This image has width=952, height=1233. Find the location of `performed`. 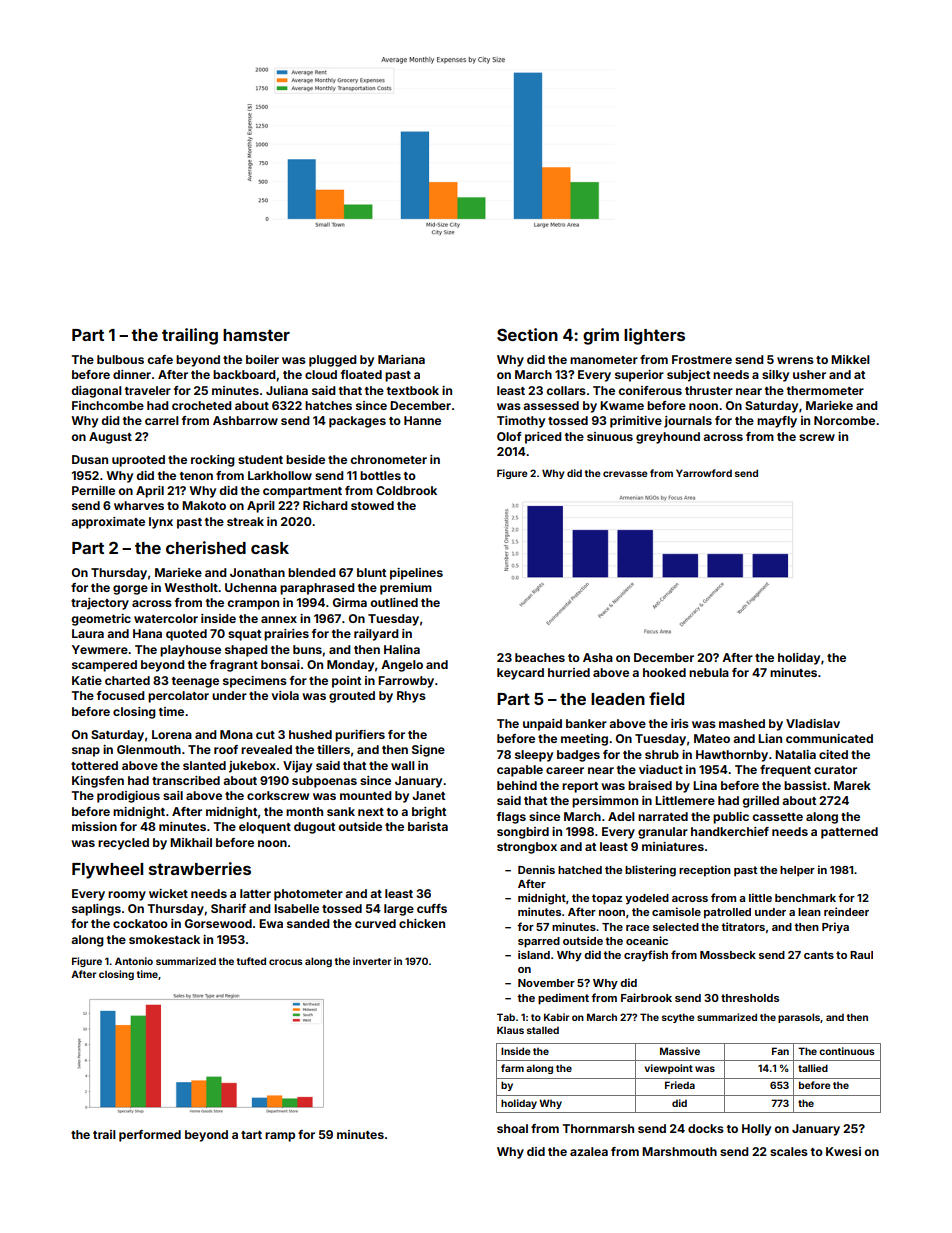

performed is located at coordinates (150, 1136).
